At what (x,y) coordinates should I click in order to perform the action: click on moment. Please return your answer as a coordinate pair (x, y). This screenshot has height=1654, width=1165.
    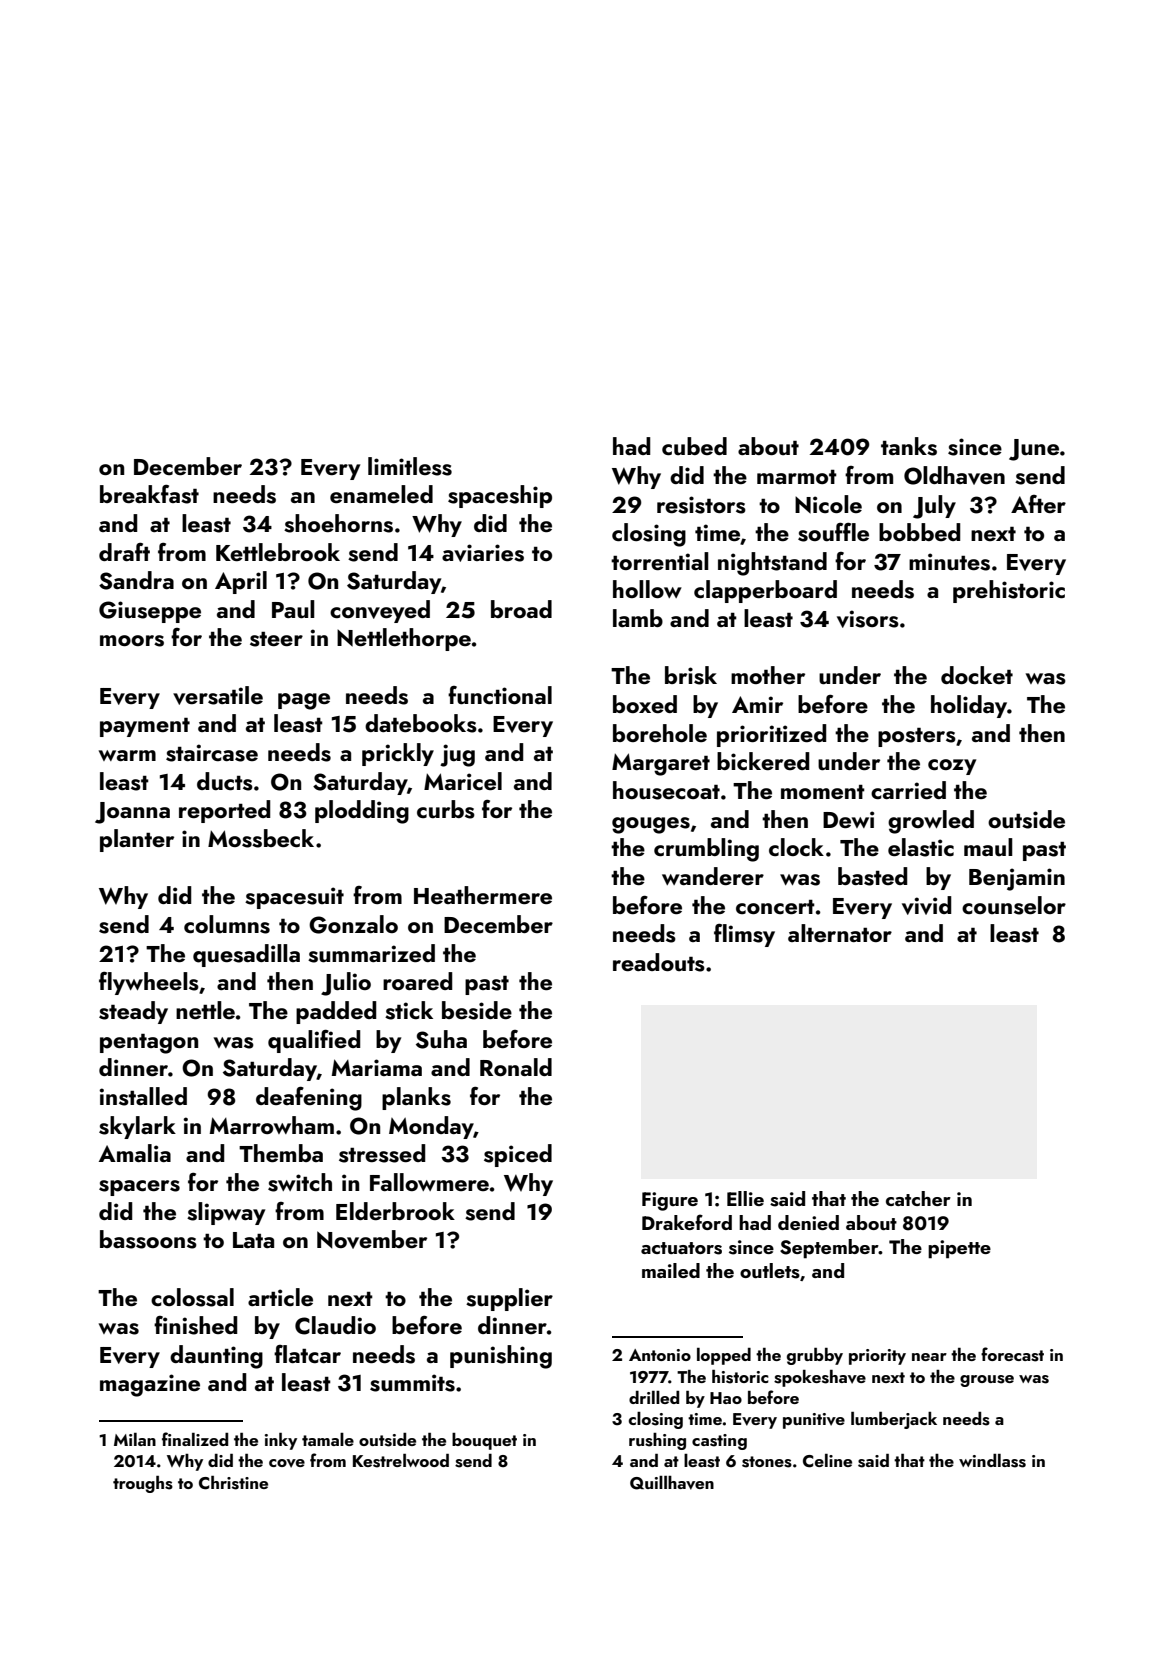
    Looking at the image, I should click on (823, 792).
